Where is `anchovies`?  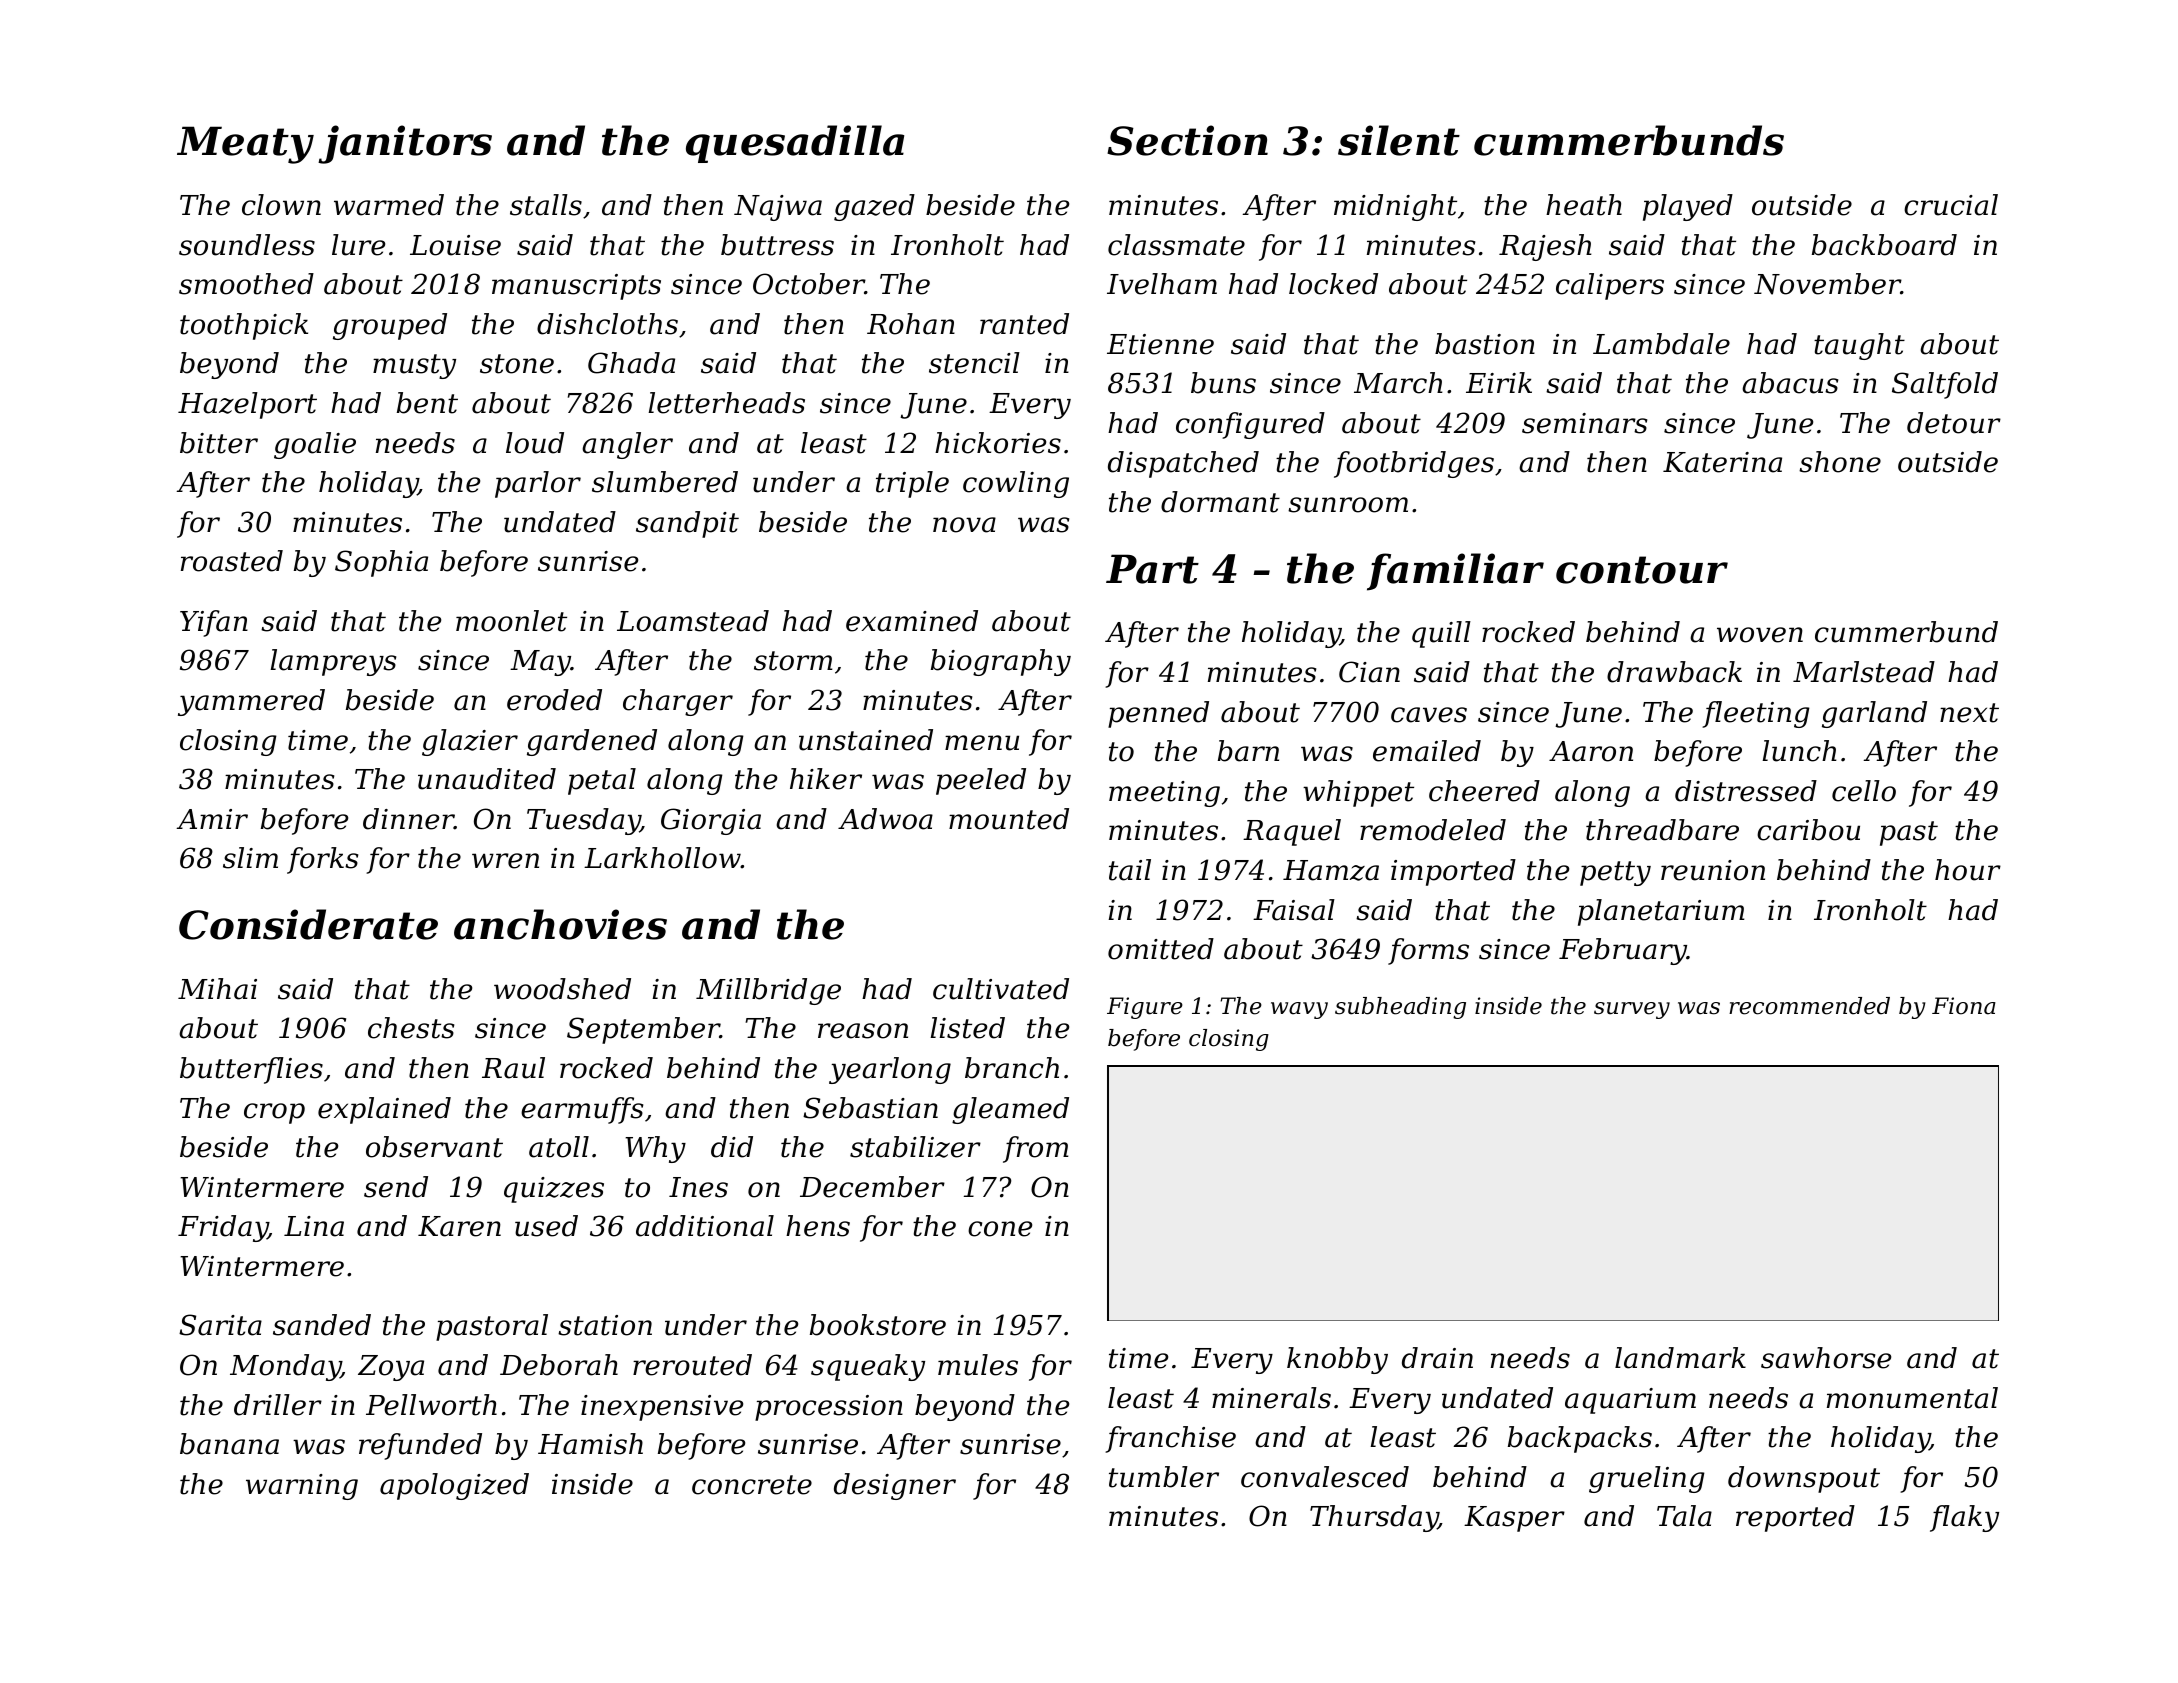
anchovies is located at coordinates (560, 924).
